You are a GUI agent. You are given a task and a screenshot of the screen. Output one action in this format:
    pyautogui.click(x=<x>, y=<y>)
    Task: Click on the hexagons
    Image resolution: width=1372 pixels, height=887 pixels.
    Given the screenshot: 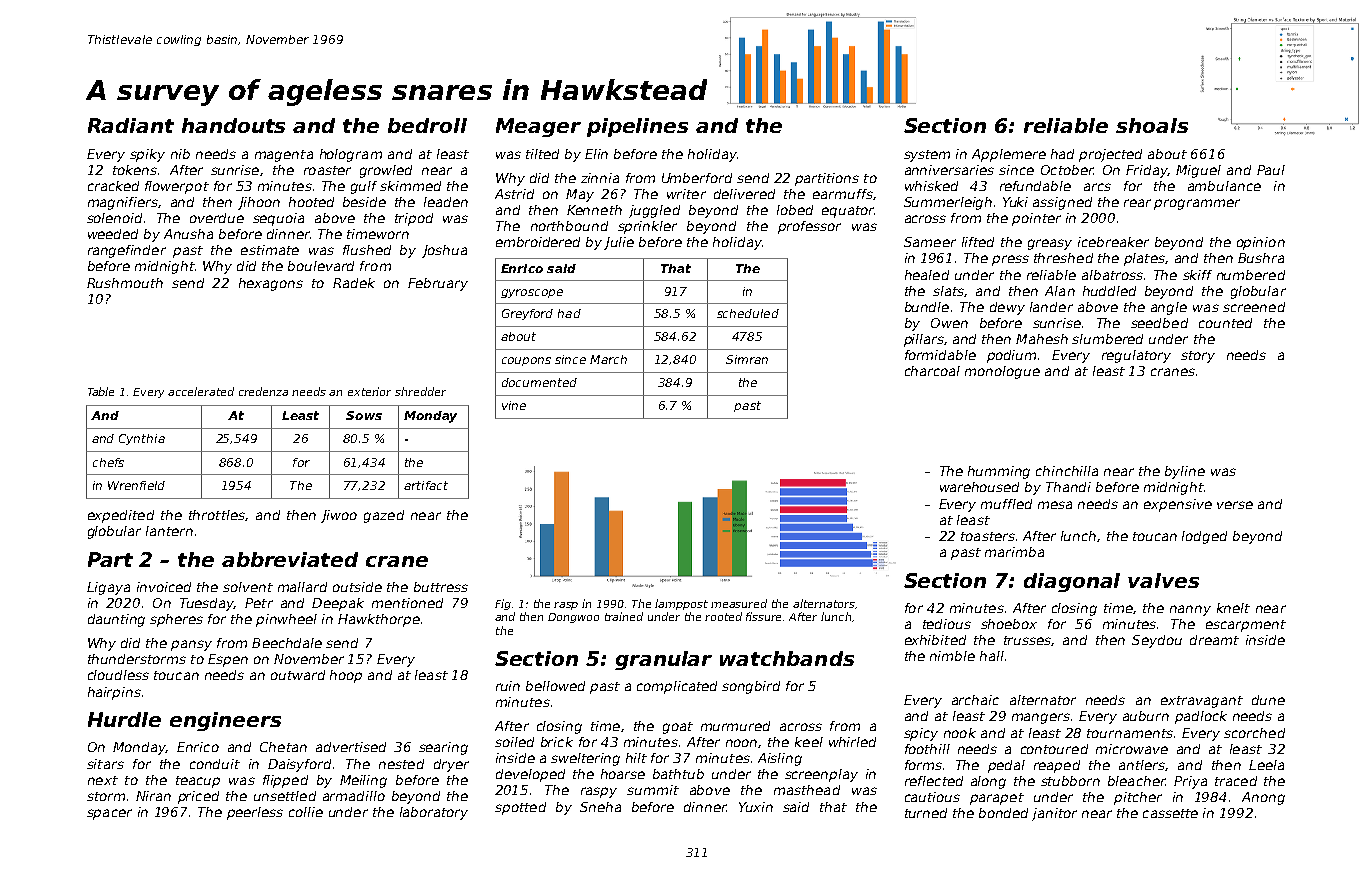 What is the action you would take?
    pyautogui.click(x=271, y=284)
